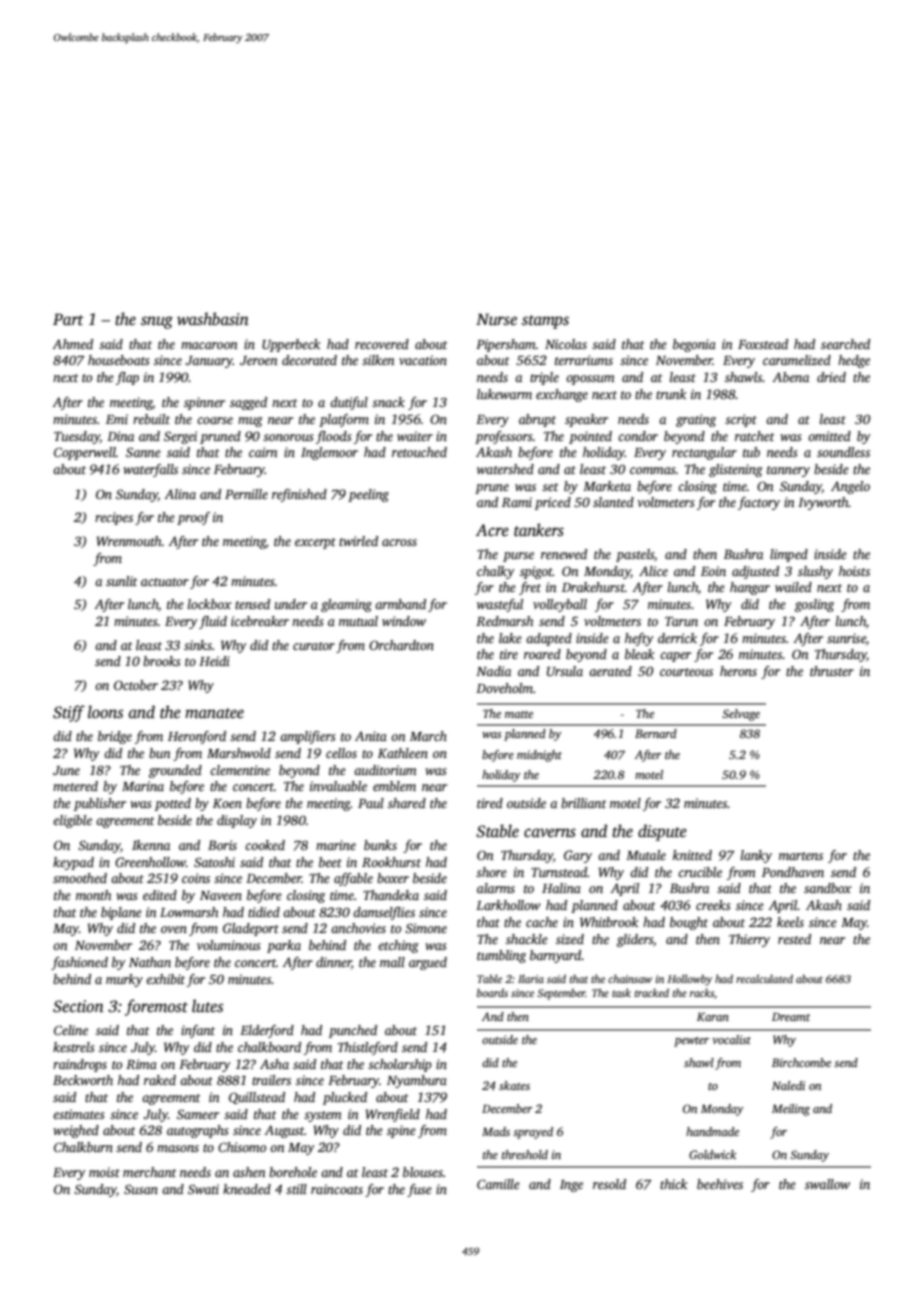  What do you see at coordinates (68, 319) in the page?
I see `Part` at bounding box center [68, 319].
